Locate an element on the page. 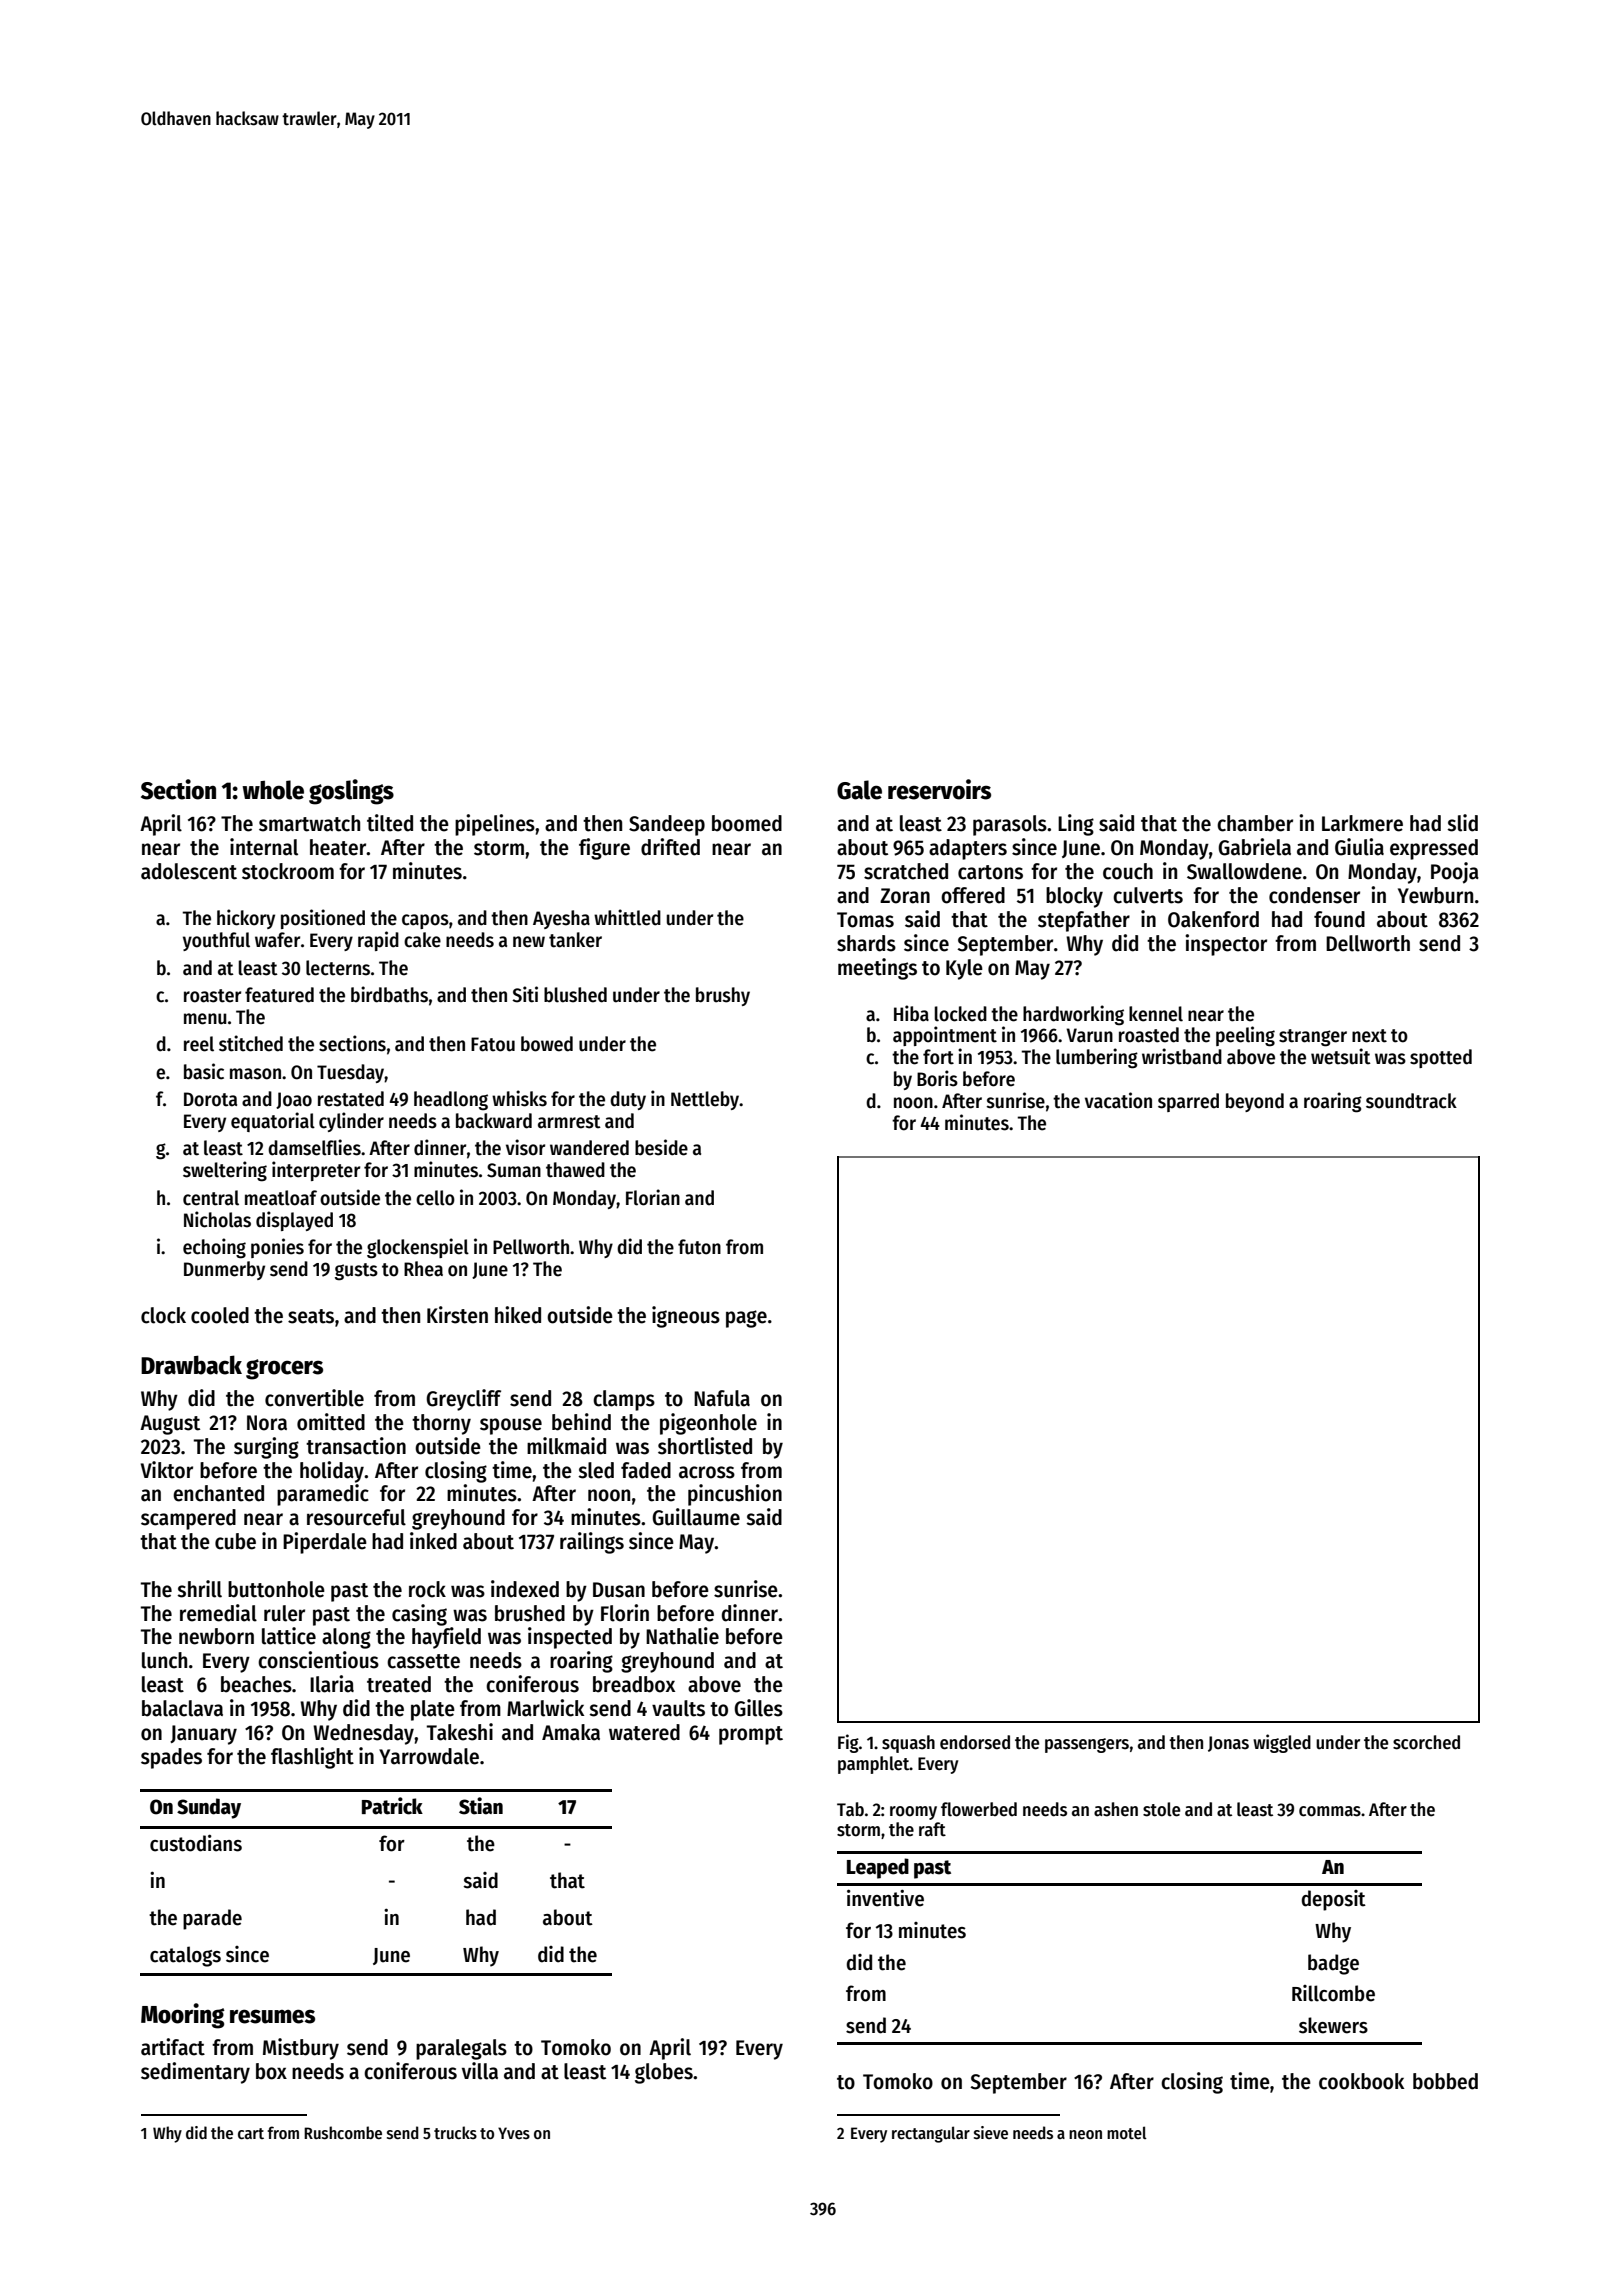 This document has height=2292, width=1620. Kirsten is located at coordinates (457, 1315).
